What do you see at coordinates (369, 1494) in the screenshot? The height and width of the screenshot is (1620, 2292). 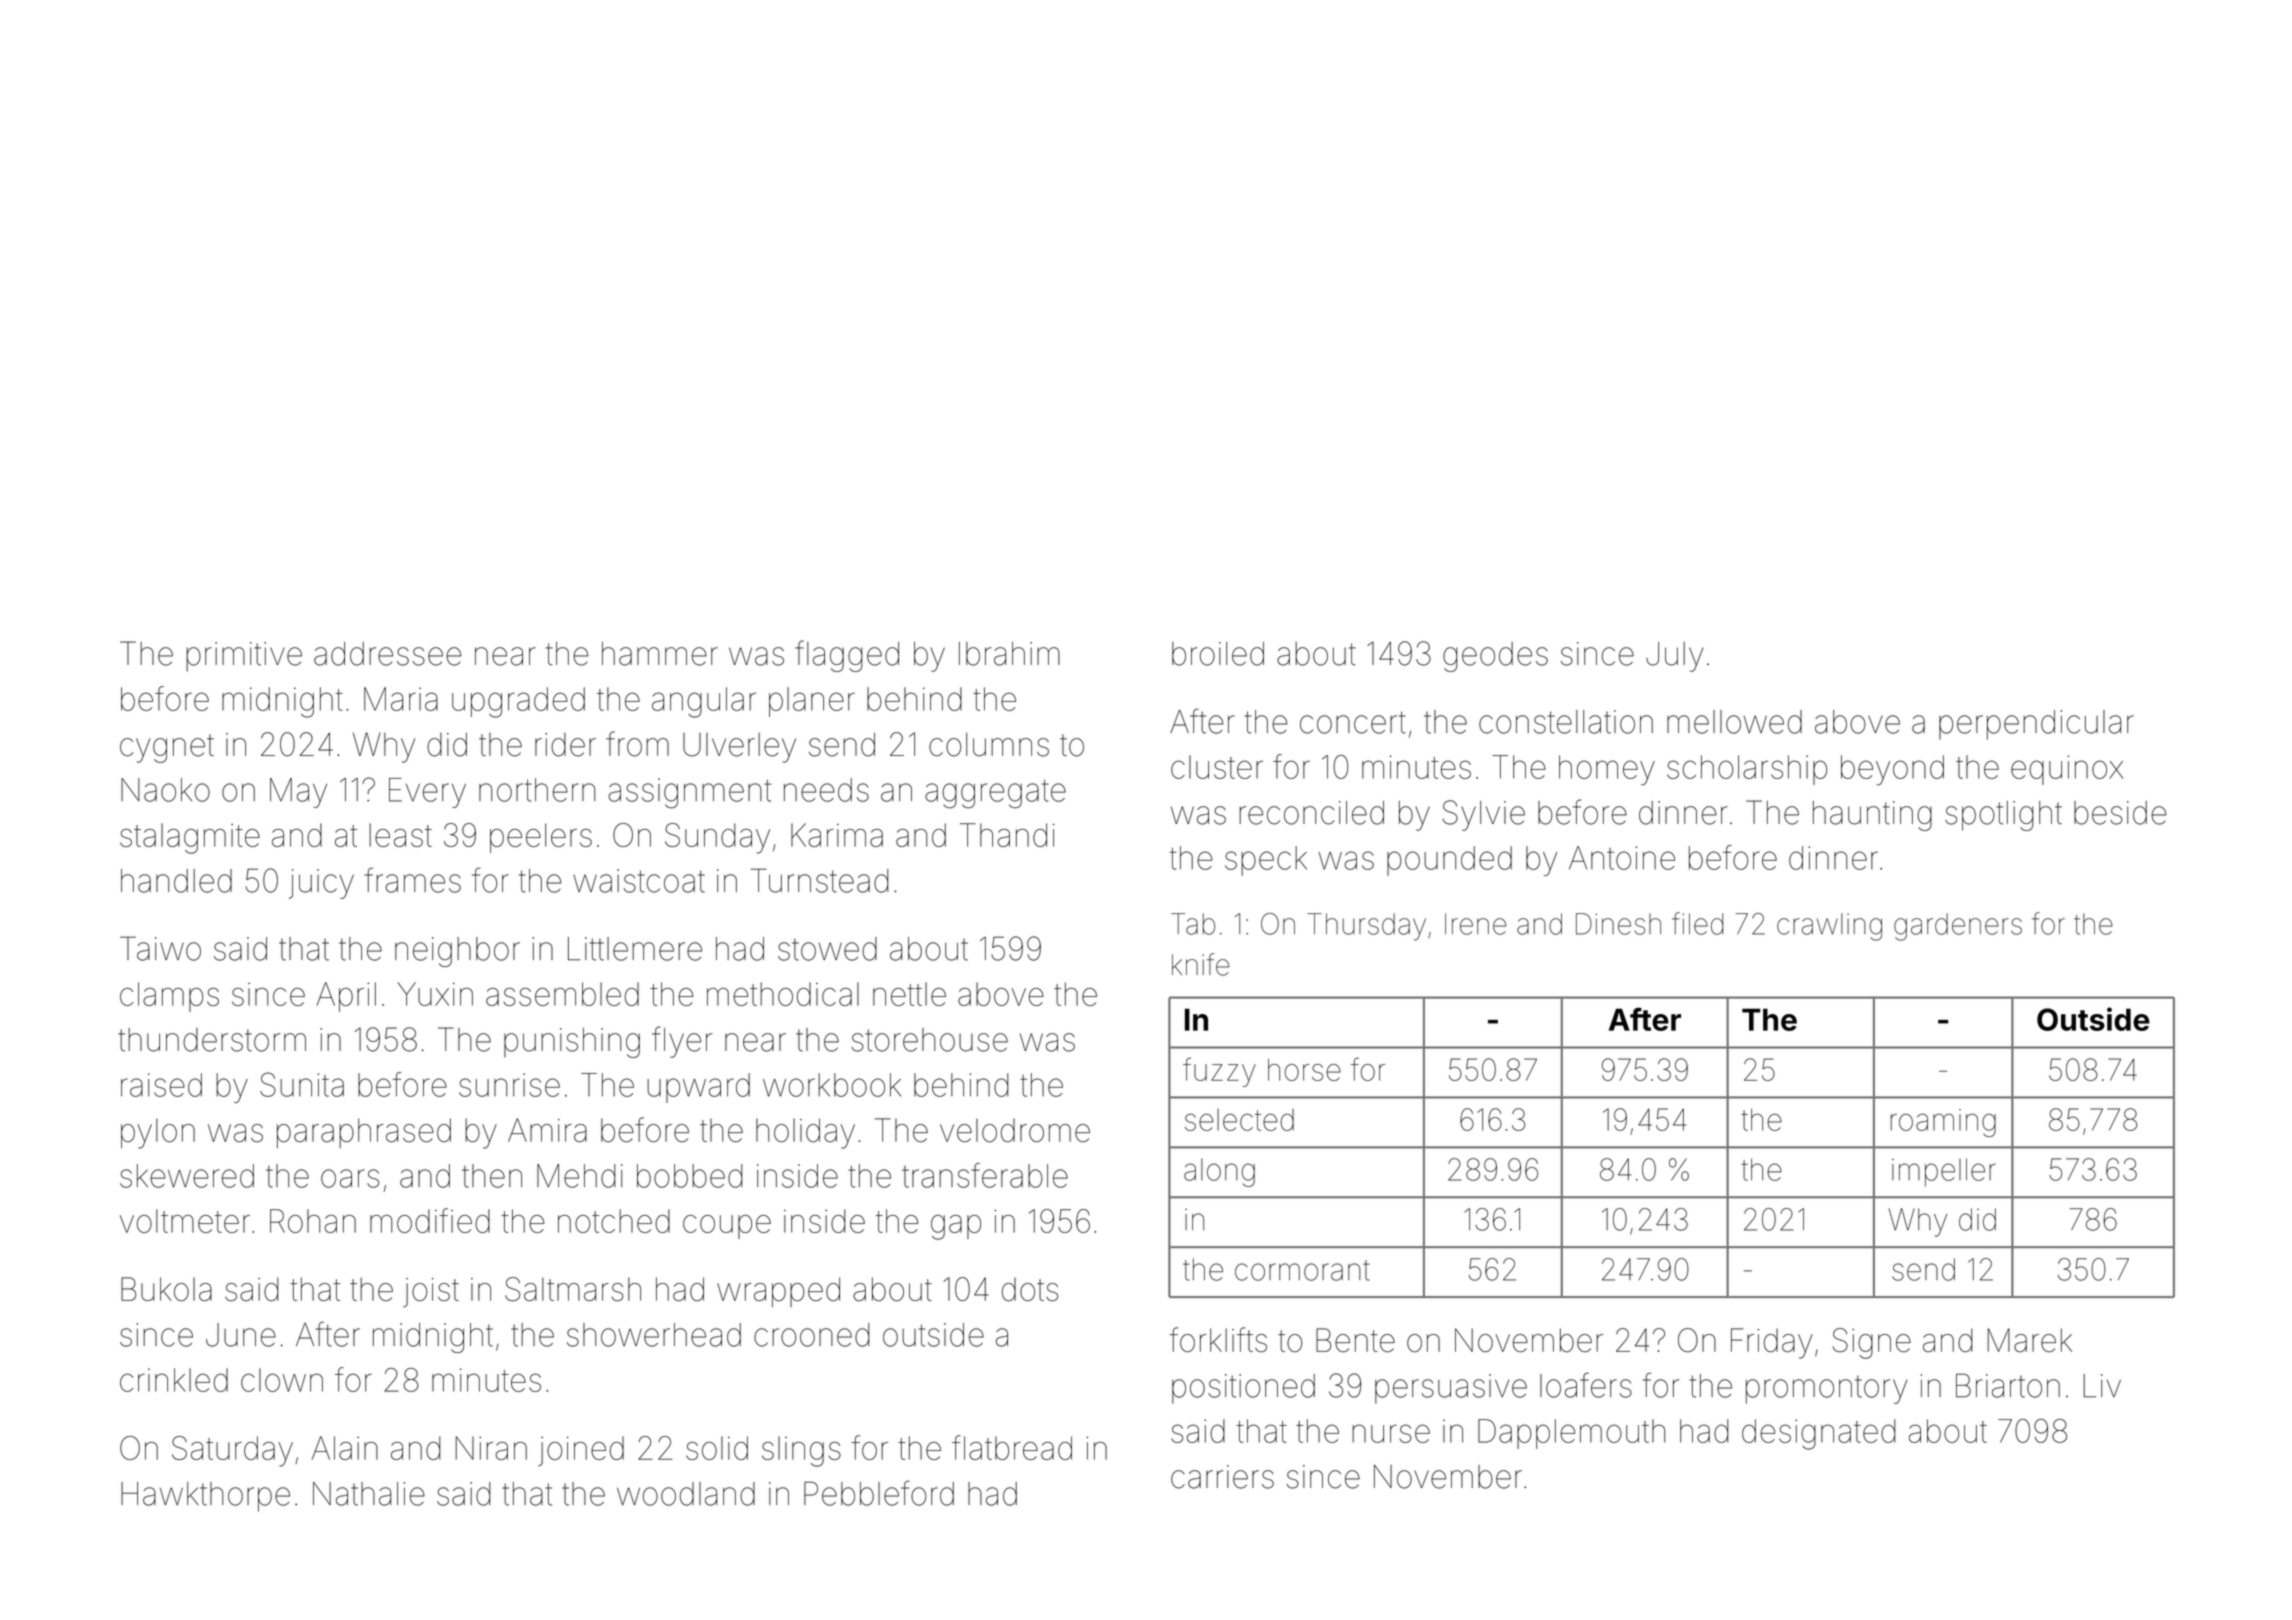 I see `Nathalie` at bounding box center [369, 1494].
